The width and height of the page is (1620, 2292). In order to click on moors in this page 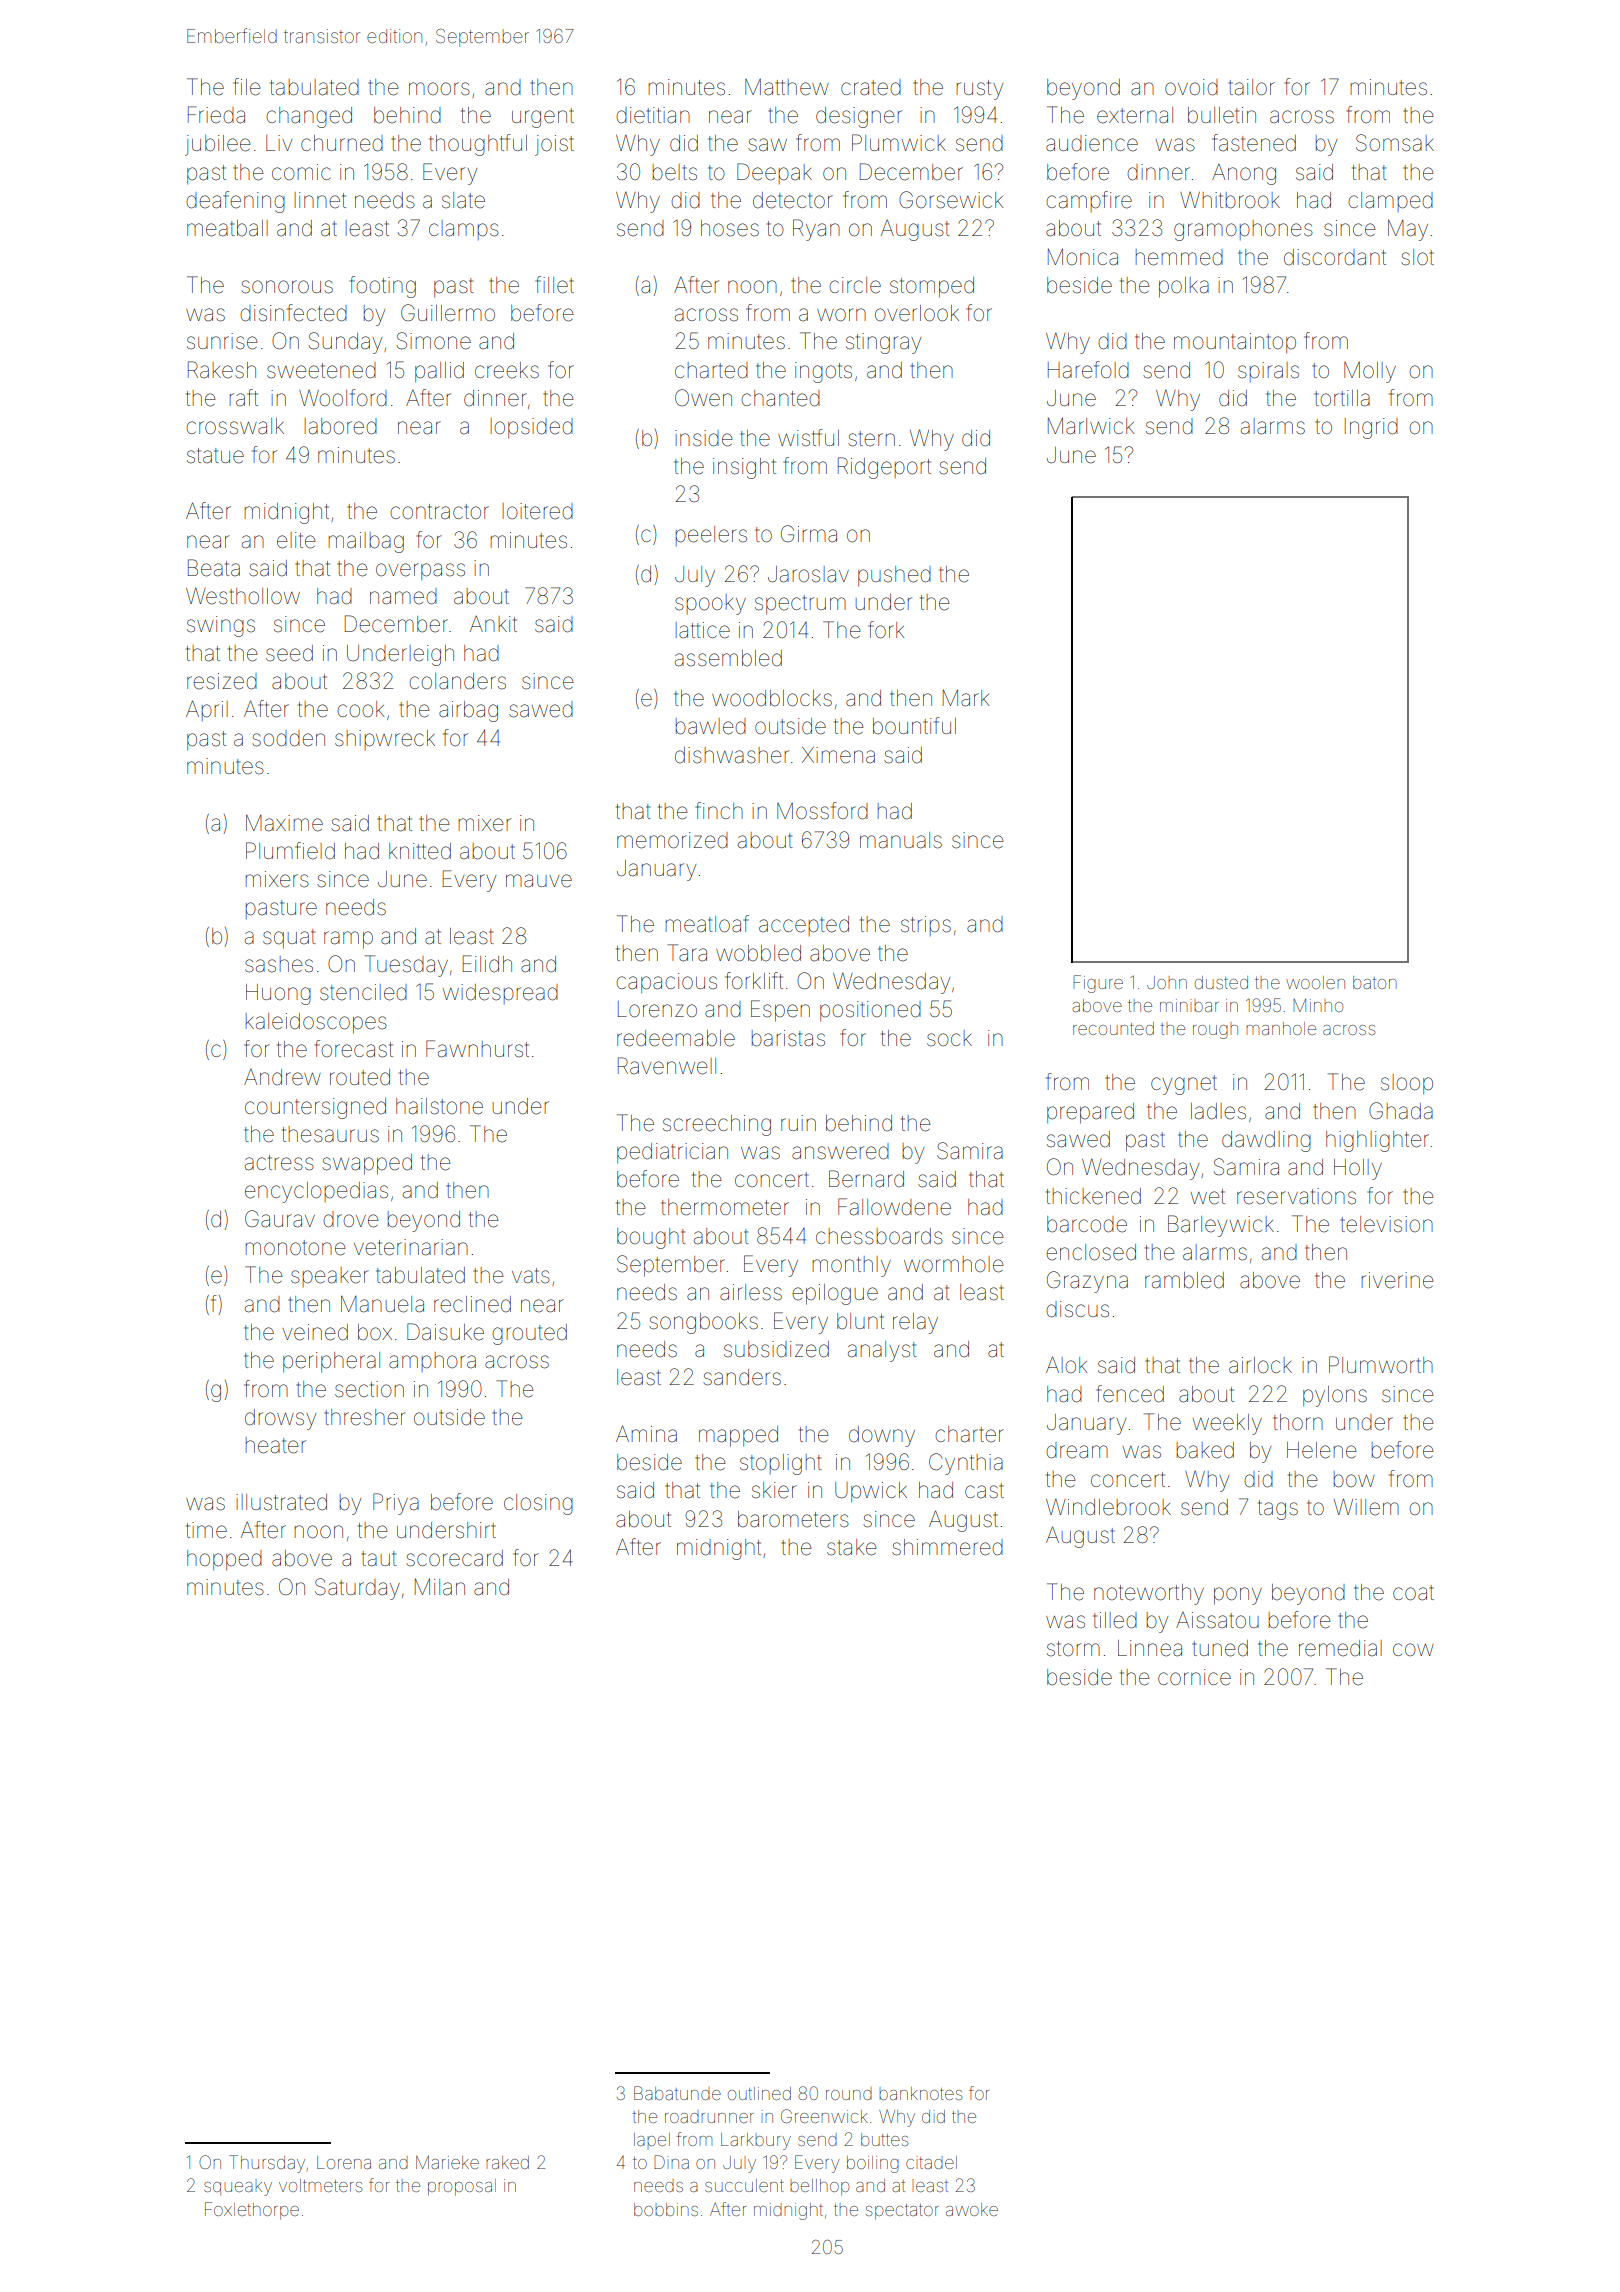, I will do `click(439, 89)`.
